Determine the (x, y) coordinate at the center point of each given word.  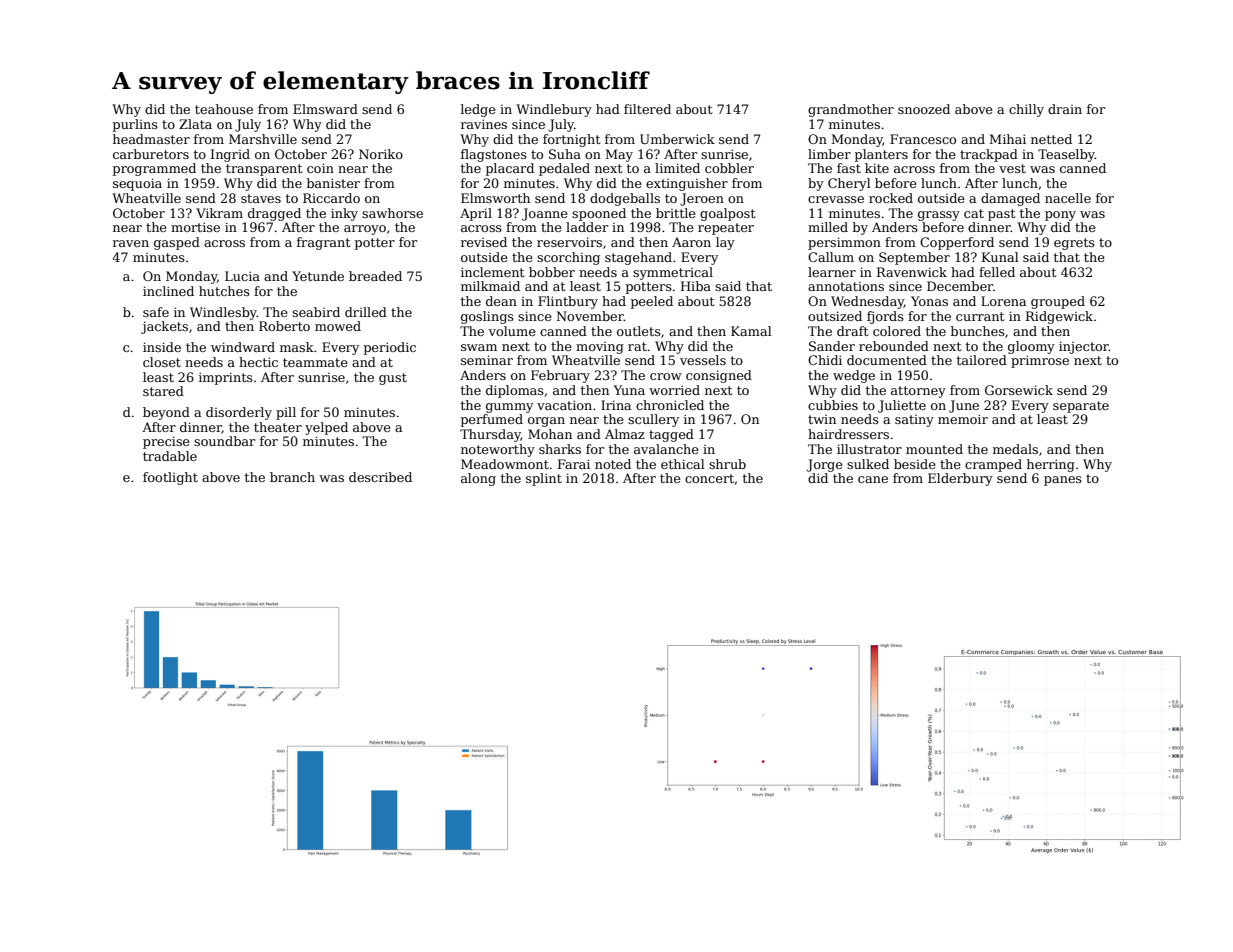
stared (163, 391)
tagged (671, 435)
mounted (934, 449)
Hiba (696, 286)
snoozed (924, 109)
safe (156, 312)
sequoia (137, 184)
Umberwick (677, 139)
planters (881, 155)
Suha (565, 154)
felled (997, 272)
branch (292, 477)
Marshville (263, 139)
